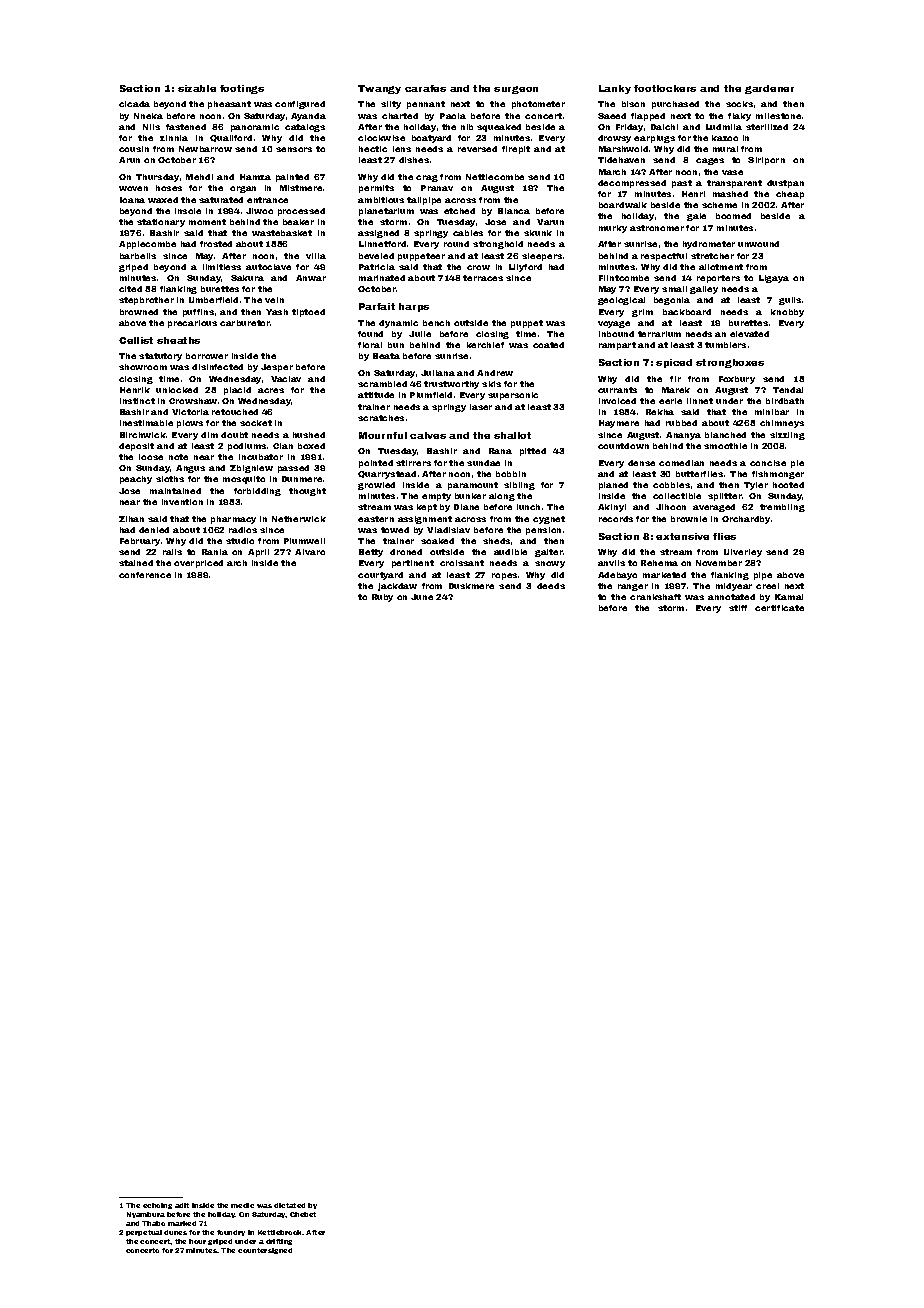 This document has width=924, height=1308. What do you see at coordinates (731, 597) in the document?
I see `annotated` at bounding box center [731, 597].
